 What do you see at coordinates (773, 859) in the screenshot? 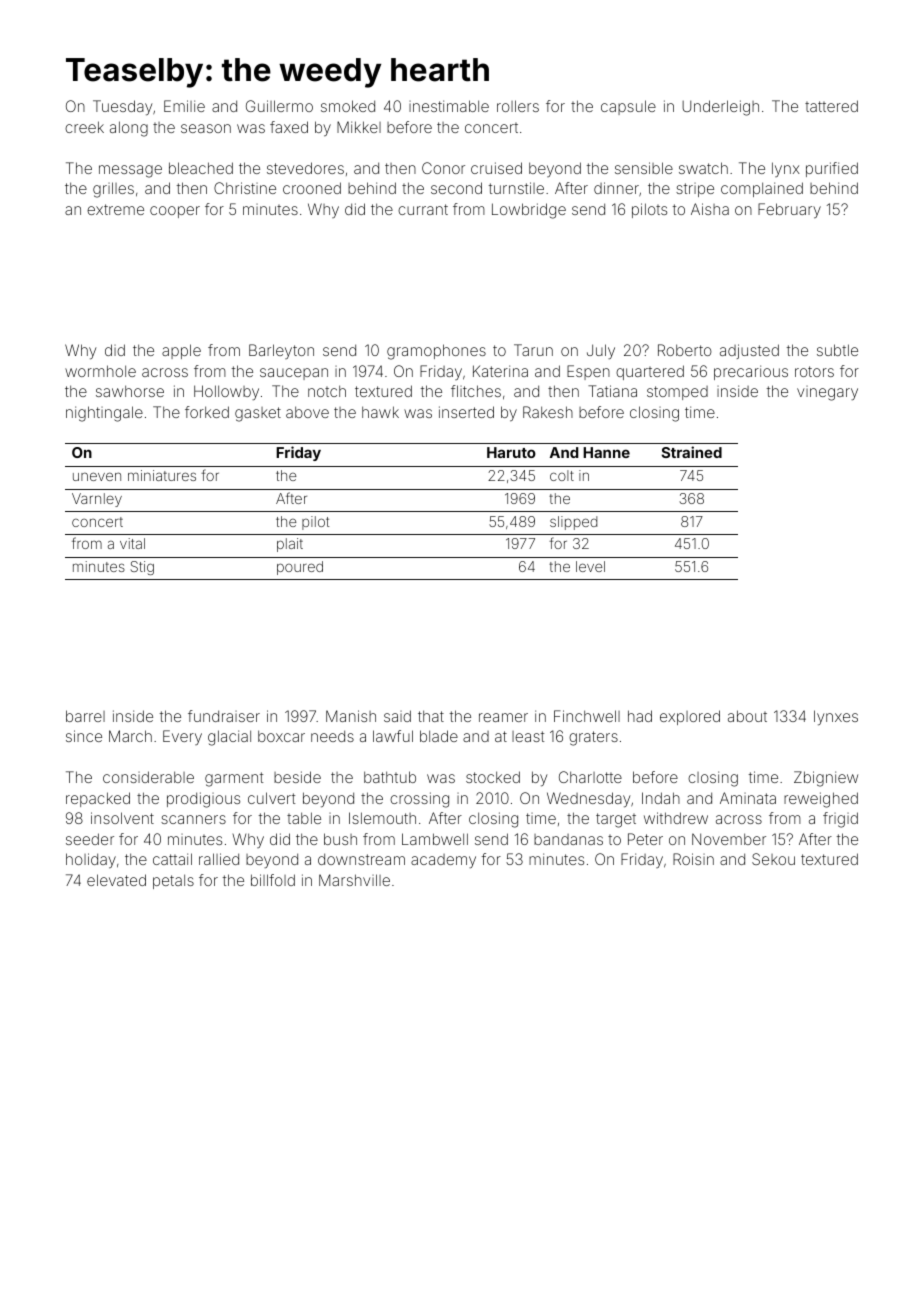
I see `Sekou` at bounding box center [773, 859].
